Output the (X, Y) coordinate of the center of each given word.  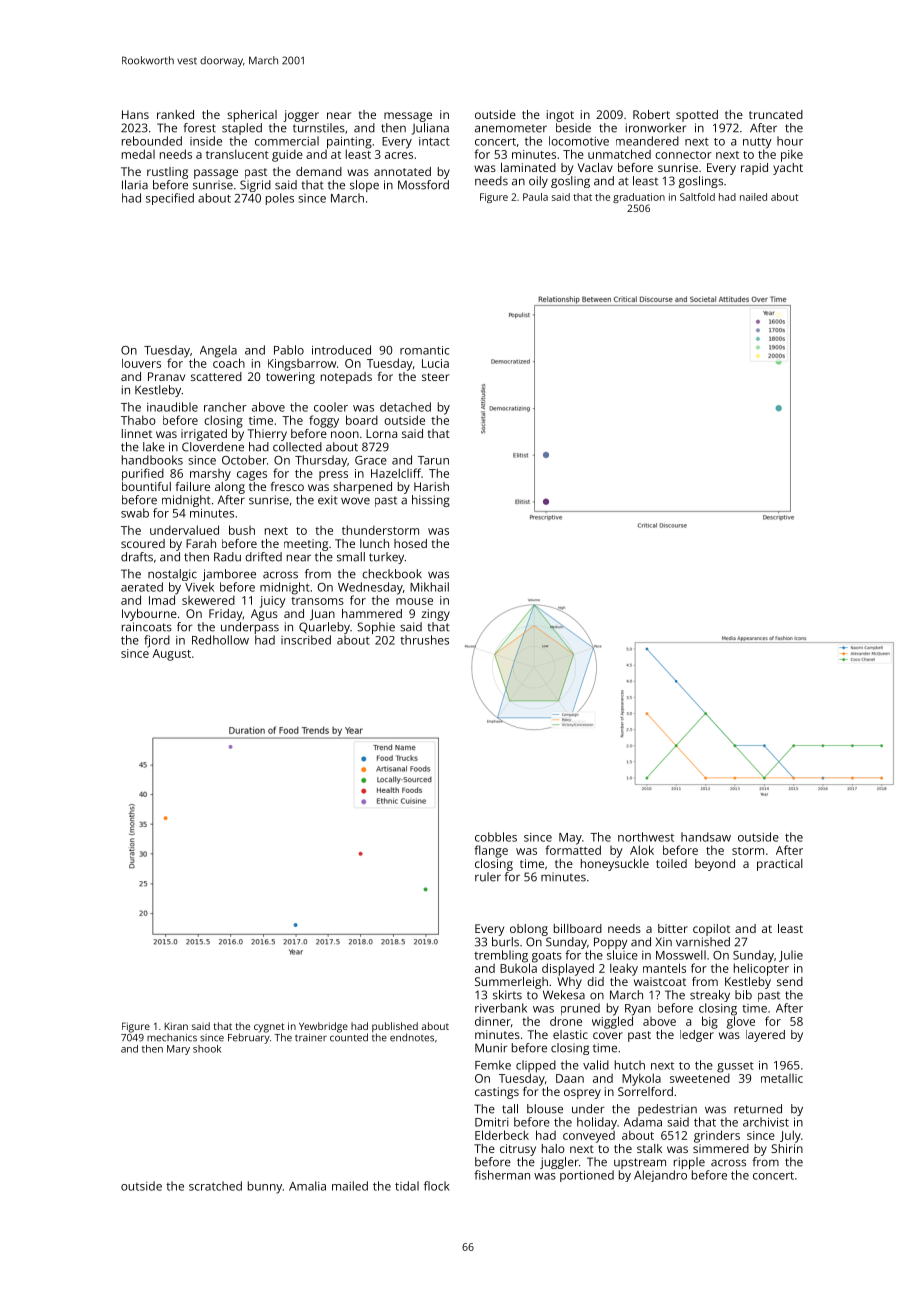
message (408, 117)
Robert (651, 114)
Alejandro (660, 1176)
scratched (215, 1186)
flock (437, 1186)
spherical (252, 116)
